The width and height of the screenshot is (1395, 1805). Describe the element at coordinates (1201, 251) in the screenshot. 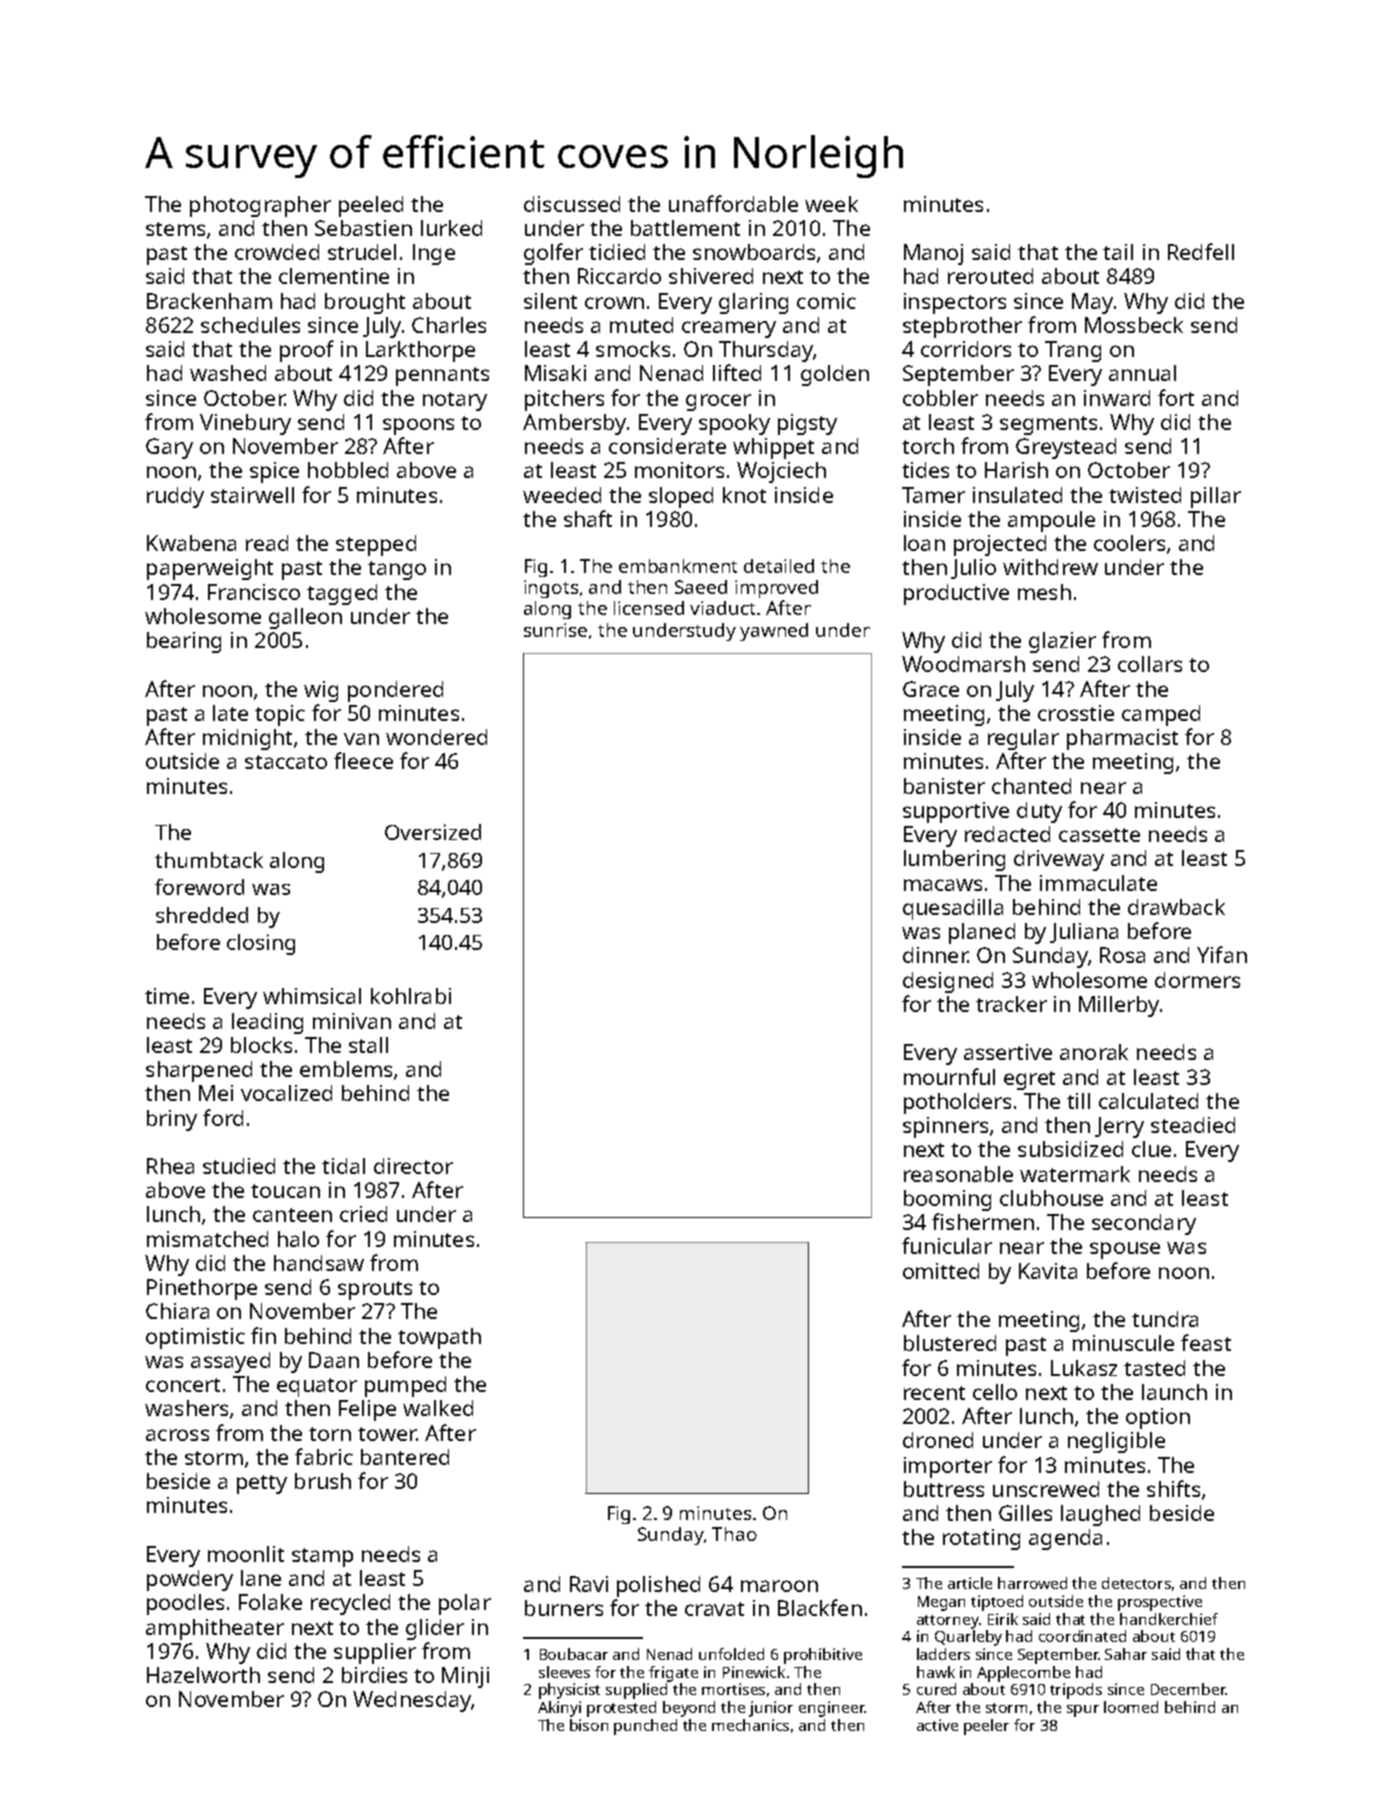

I see `Redfell` at that location.
